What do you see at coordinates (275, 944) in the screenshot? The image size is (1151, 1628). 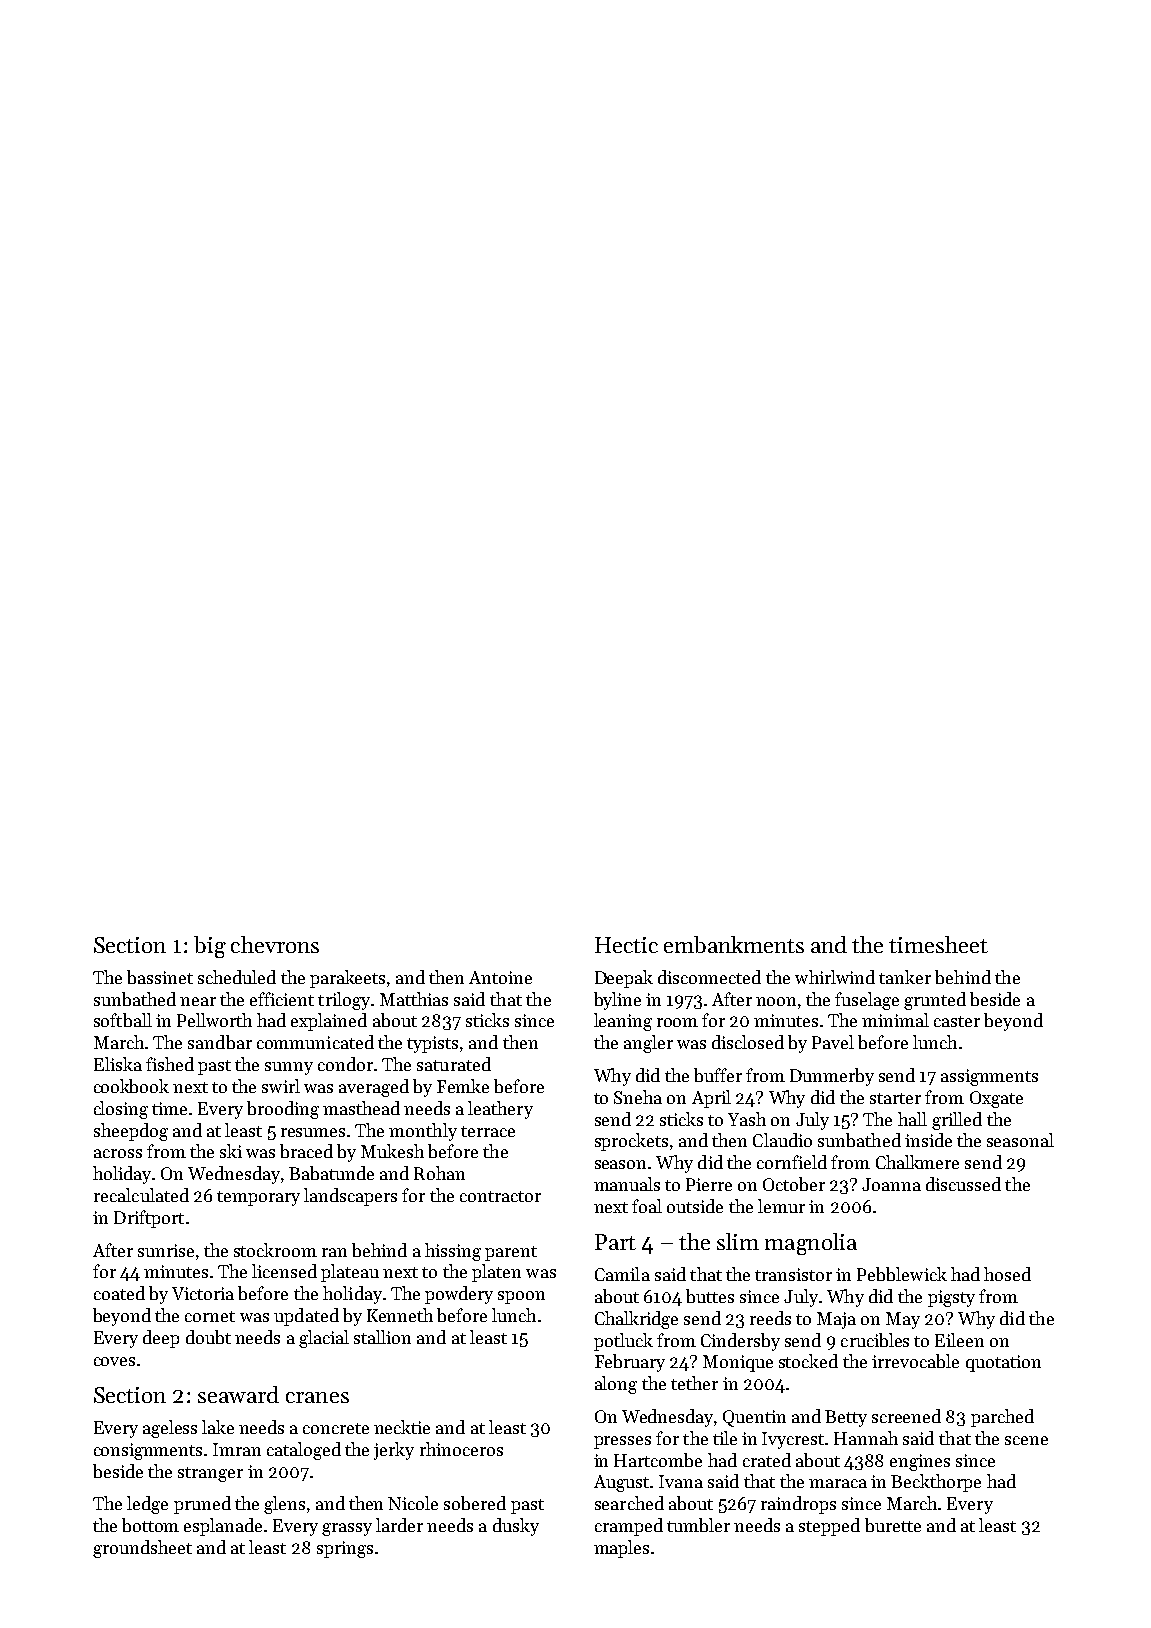 I see `chevrons` at bounding box center [275, 944].
